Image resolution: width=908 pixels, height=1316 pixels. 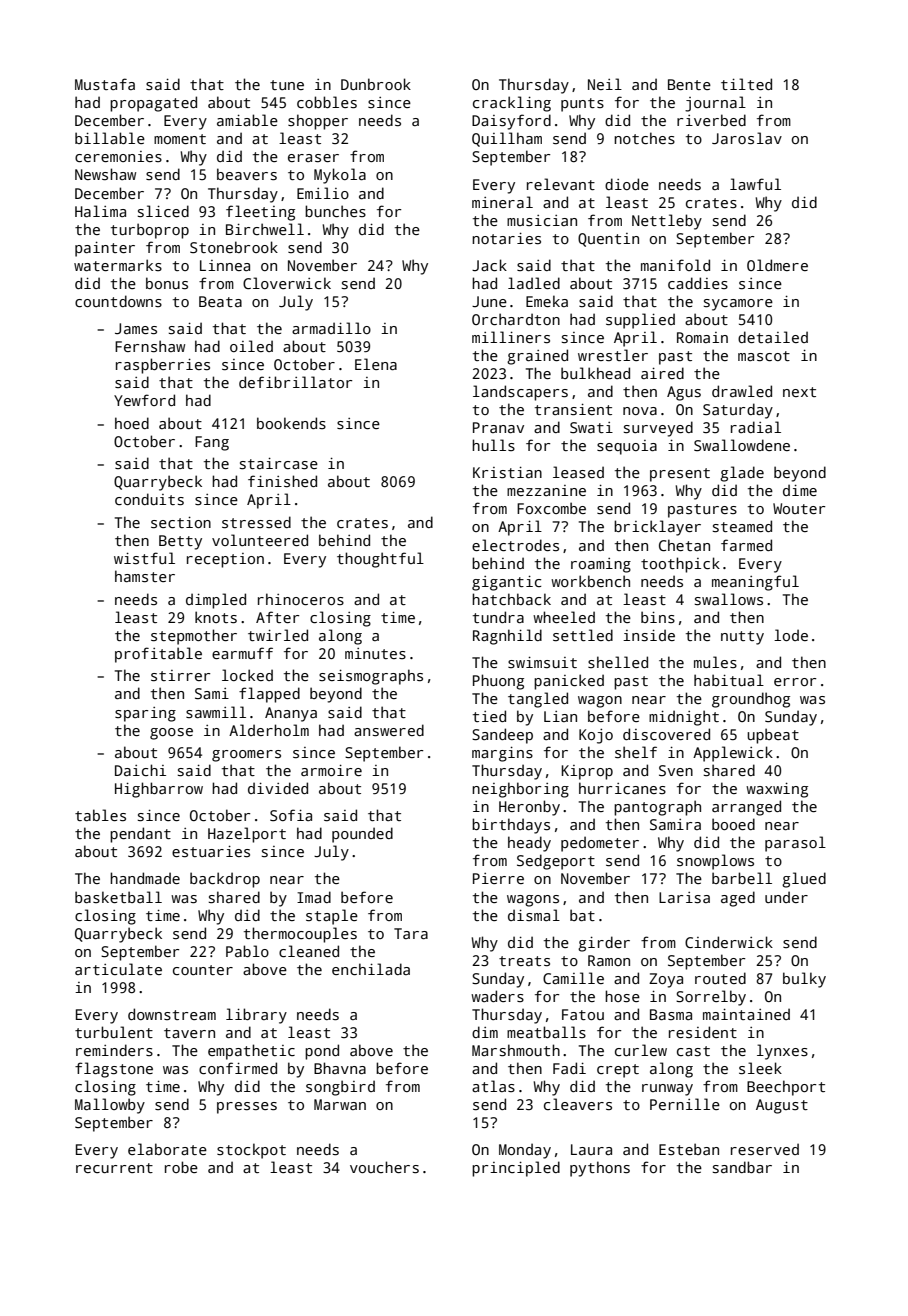 What do you see at coordinates (689, 84) in the screenshot?
I see `Bente` at bounding box center [689, 84].
